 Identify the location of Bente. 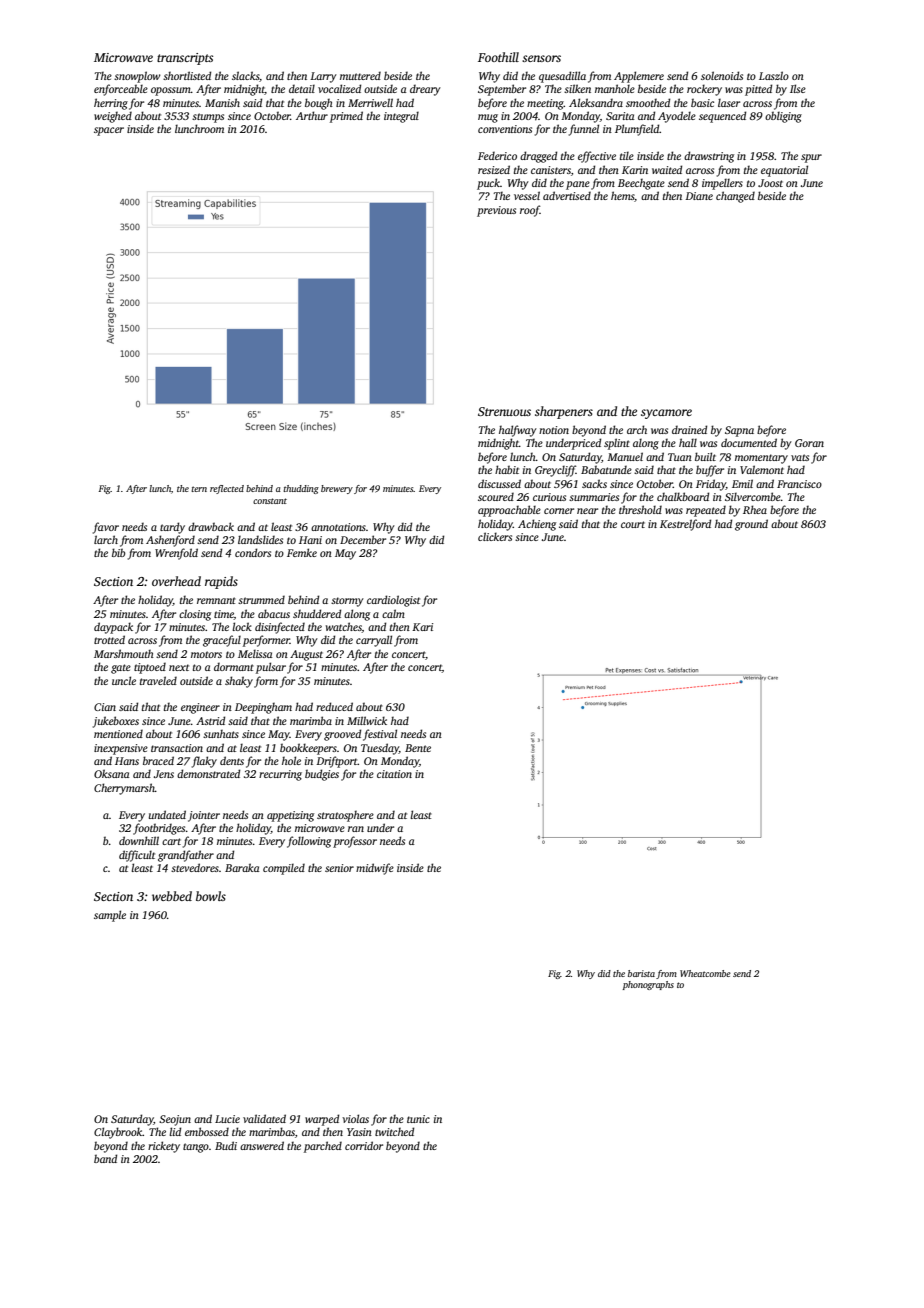
(418, 748).
